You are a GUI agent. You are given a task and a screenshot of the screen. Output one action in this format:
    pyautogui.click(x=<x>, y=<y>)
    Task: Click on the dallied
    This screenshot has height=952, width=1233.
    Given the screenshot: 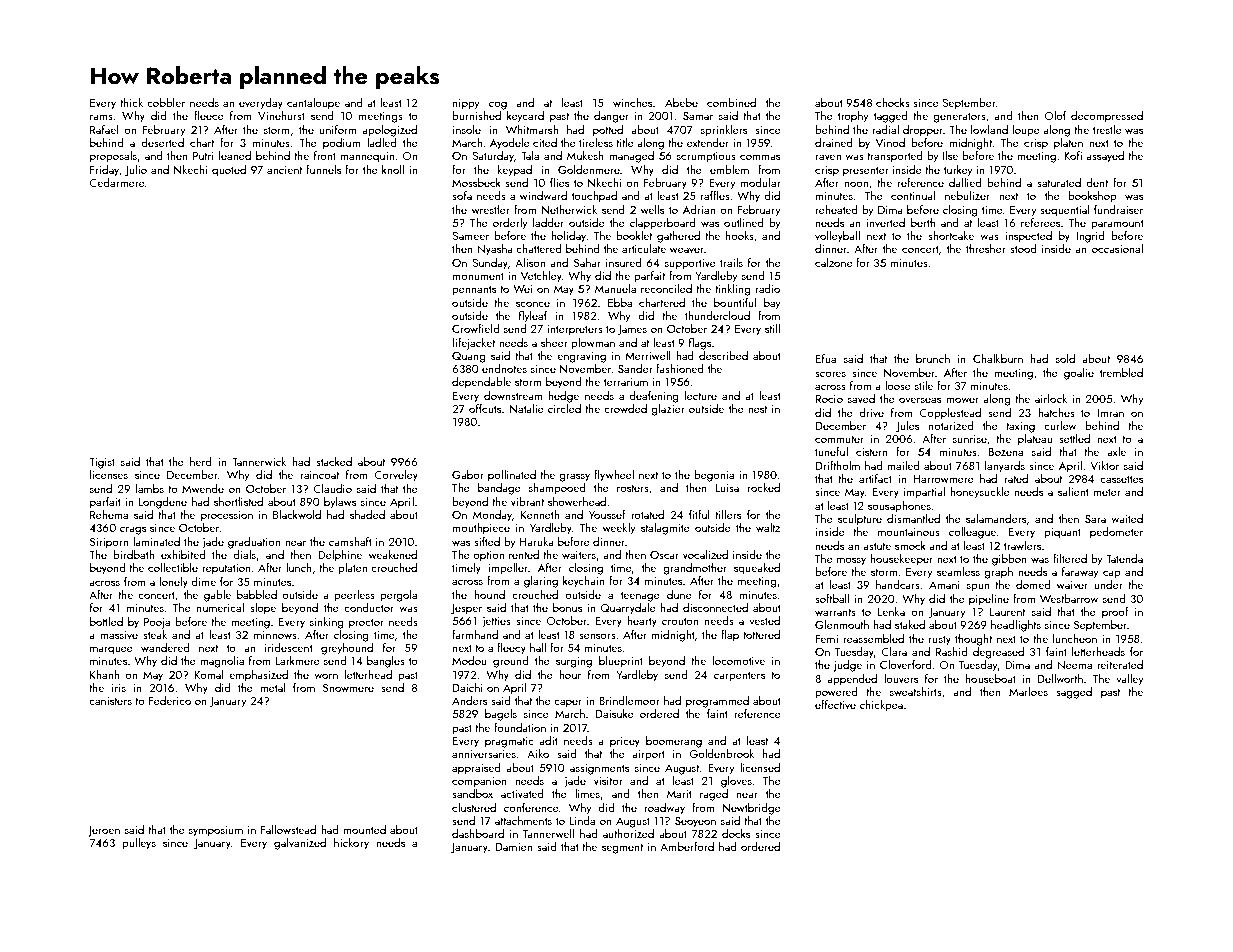 What is the action you would take?
    pyautogui.click(x=965, y=182)
